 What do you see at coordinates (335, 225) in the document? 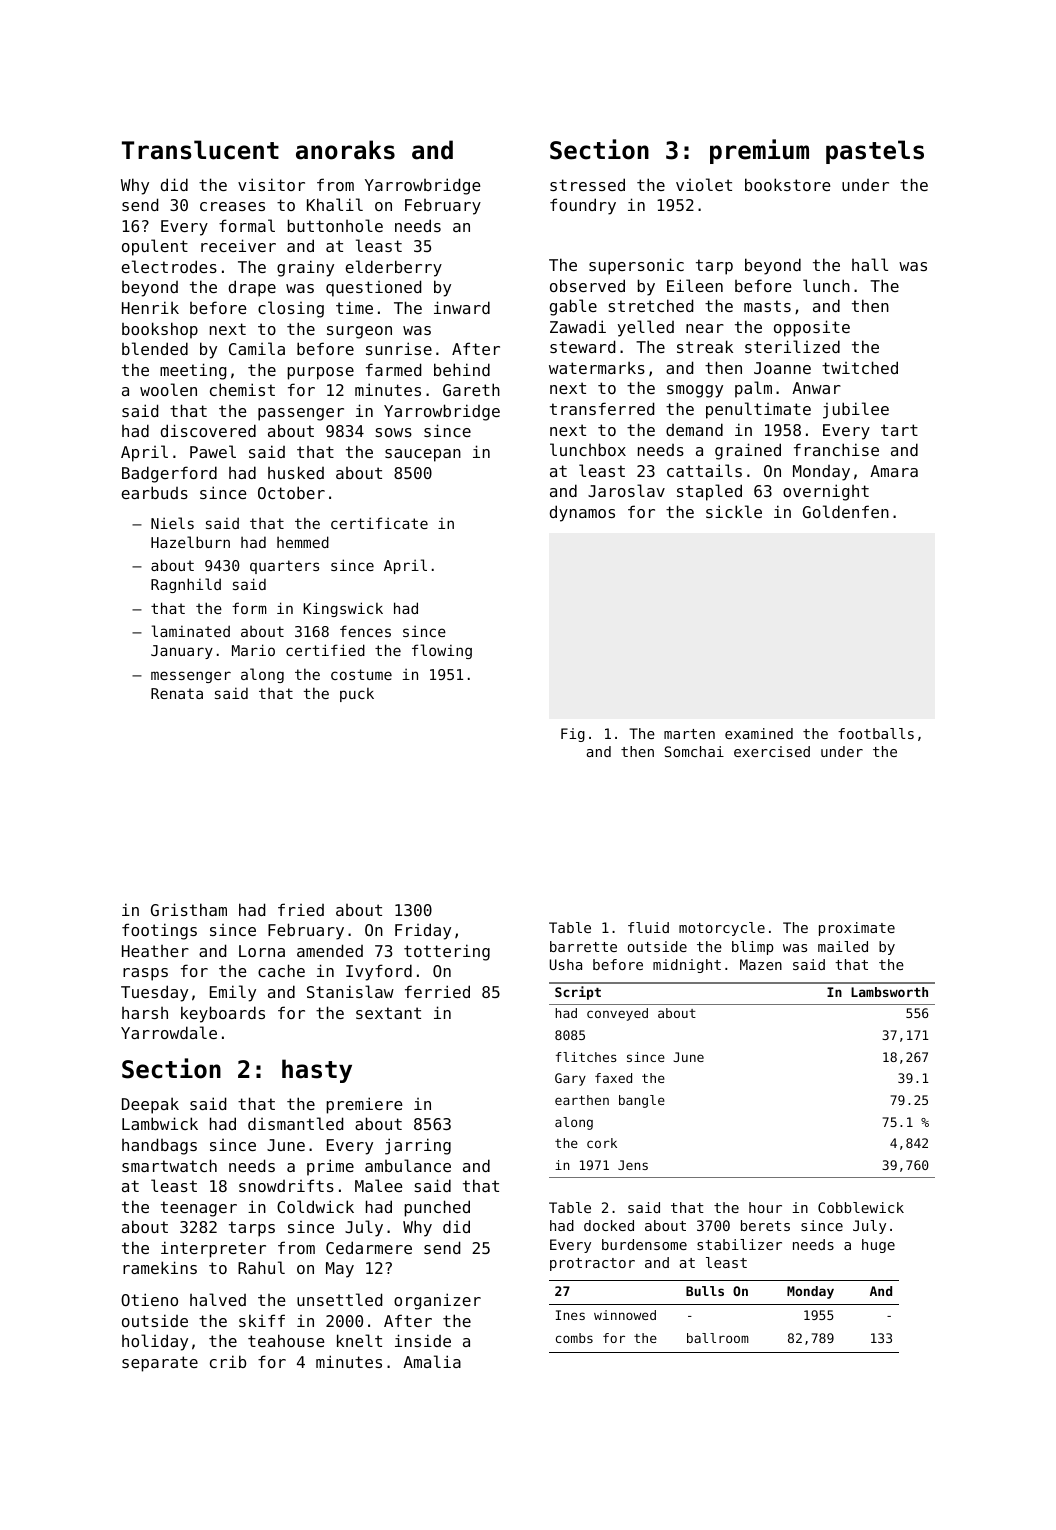
I see `buttonhole` at bounding box center [335, 225].
